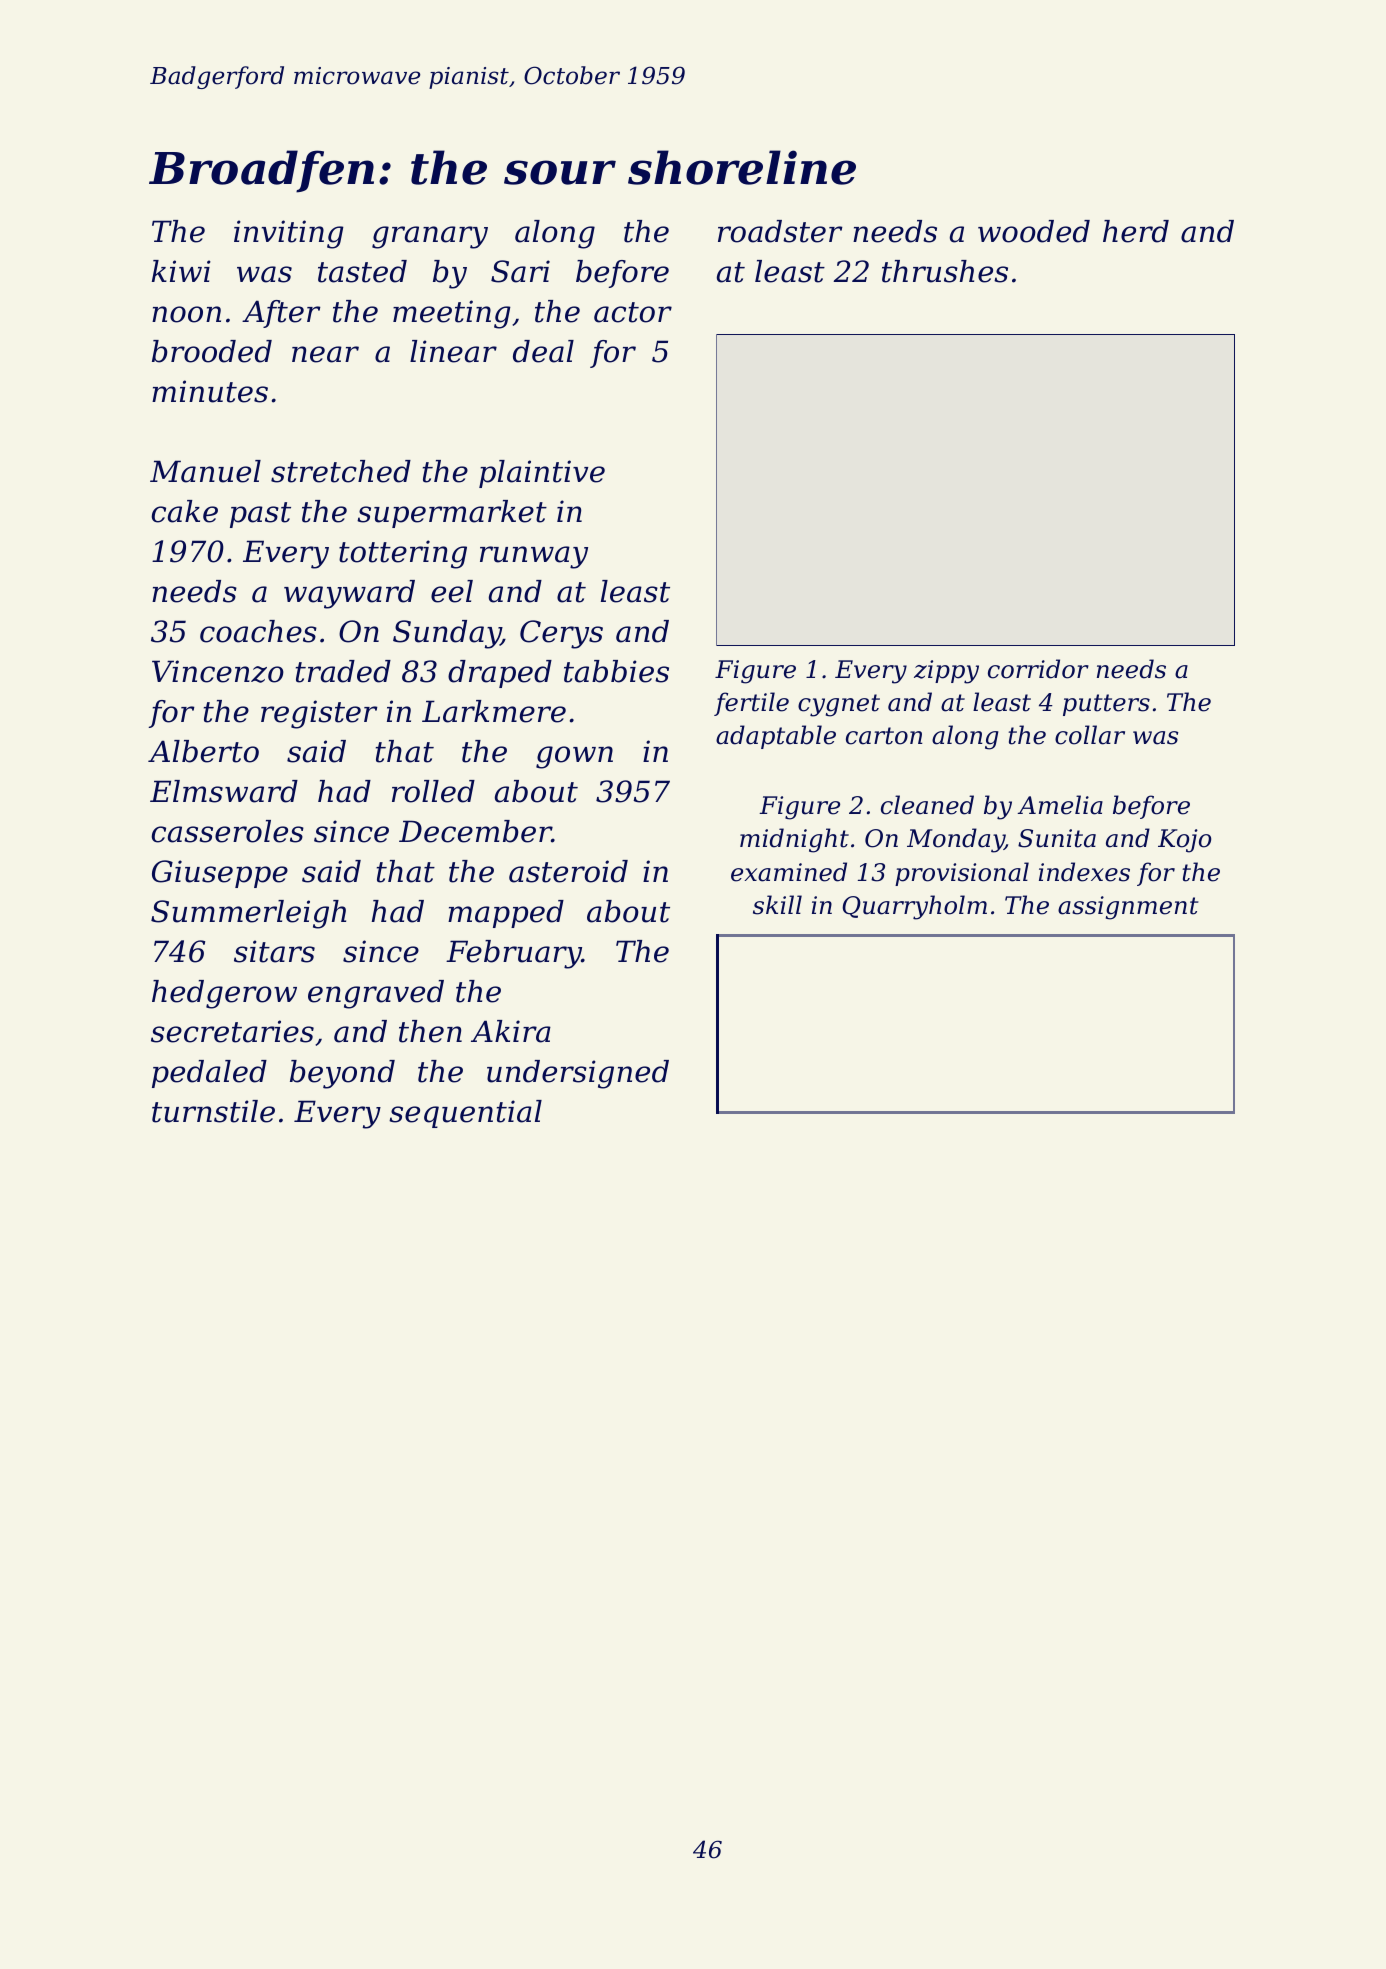 The width and height of the document is (1386, 1969). I want to click on deal, so click(543, 351).
